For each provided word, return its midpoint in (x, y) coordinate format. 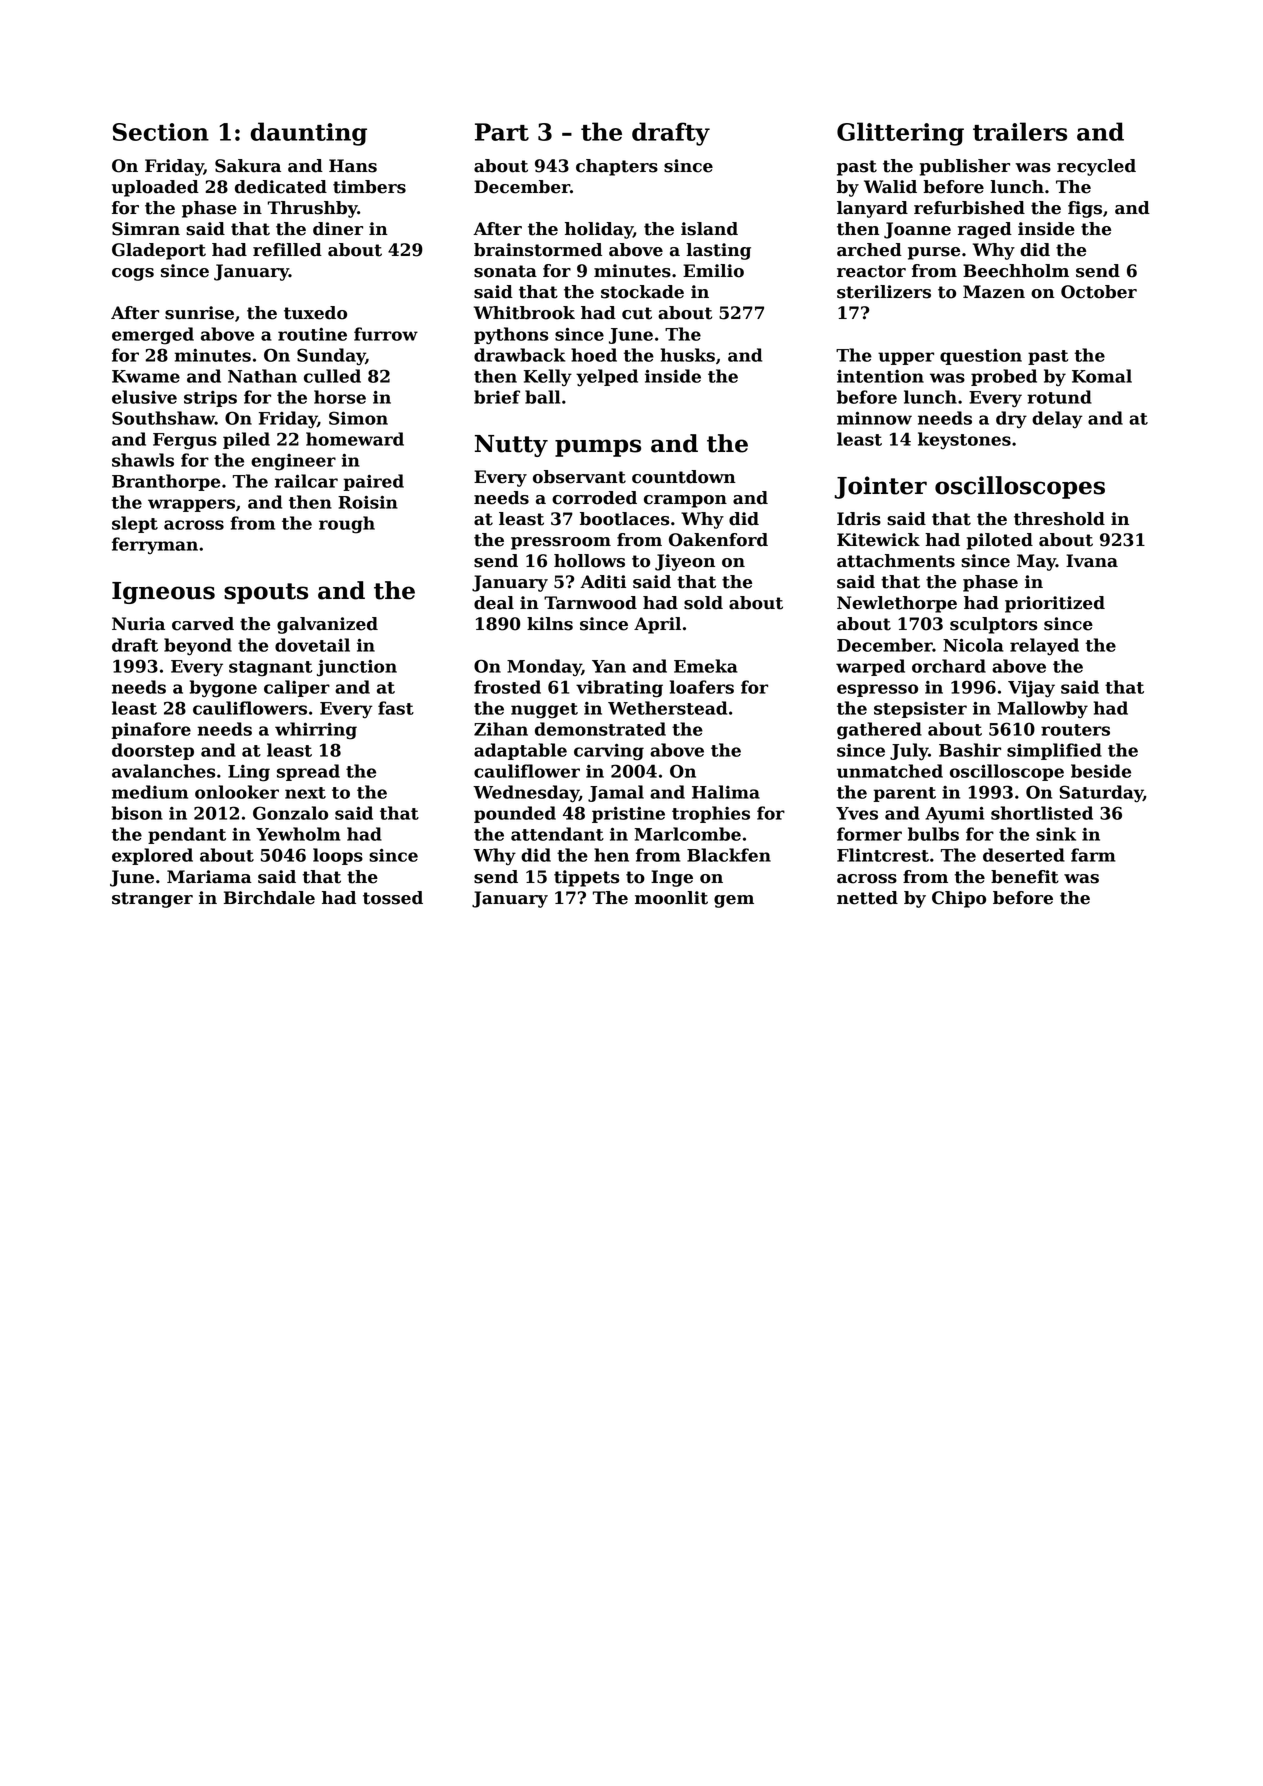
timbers (369, 187)
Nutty (511, 446)
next (305, 793)
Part (502, 132)
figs (1085, 209)
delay (1057, 420)
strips (210, 399)
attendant (557, 834)
